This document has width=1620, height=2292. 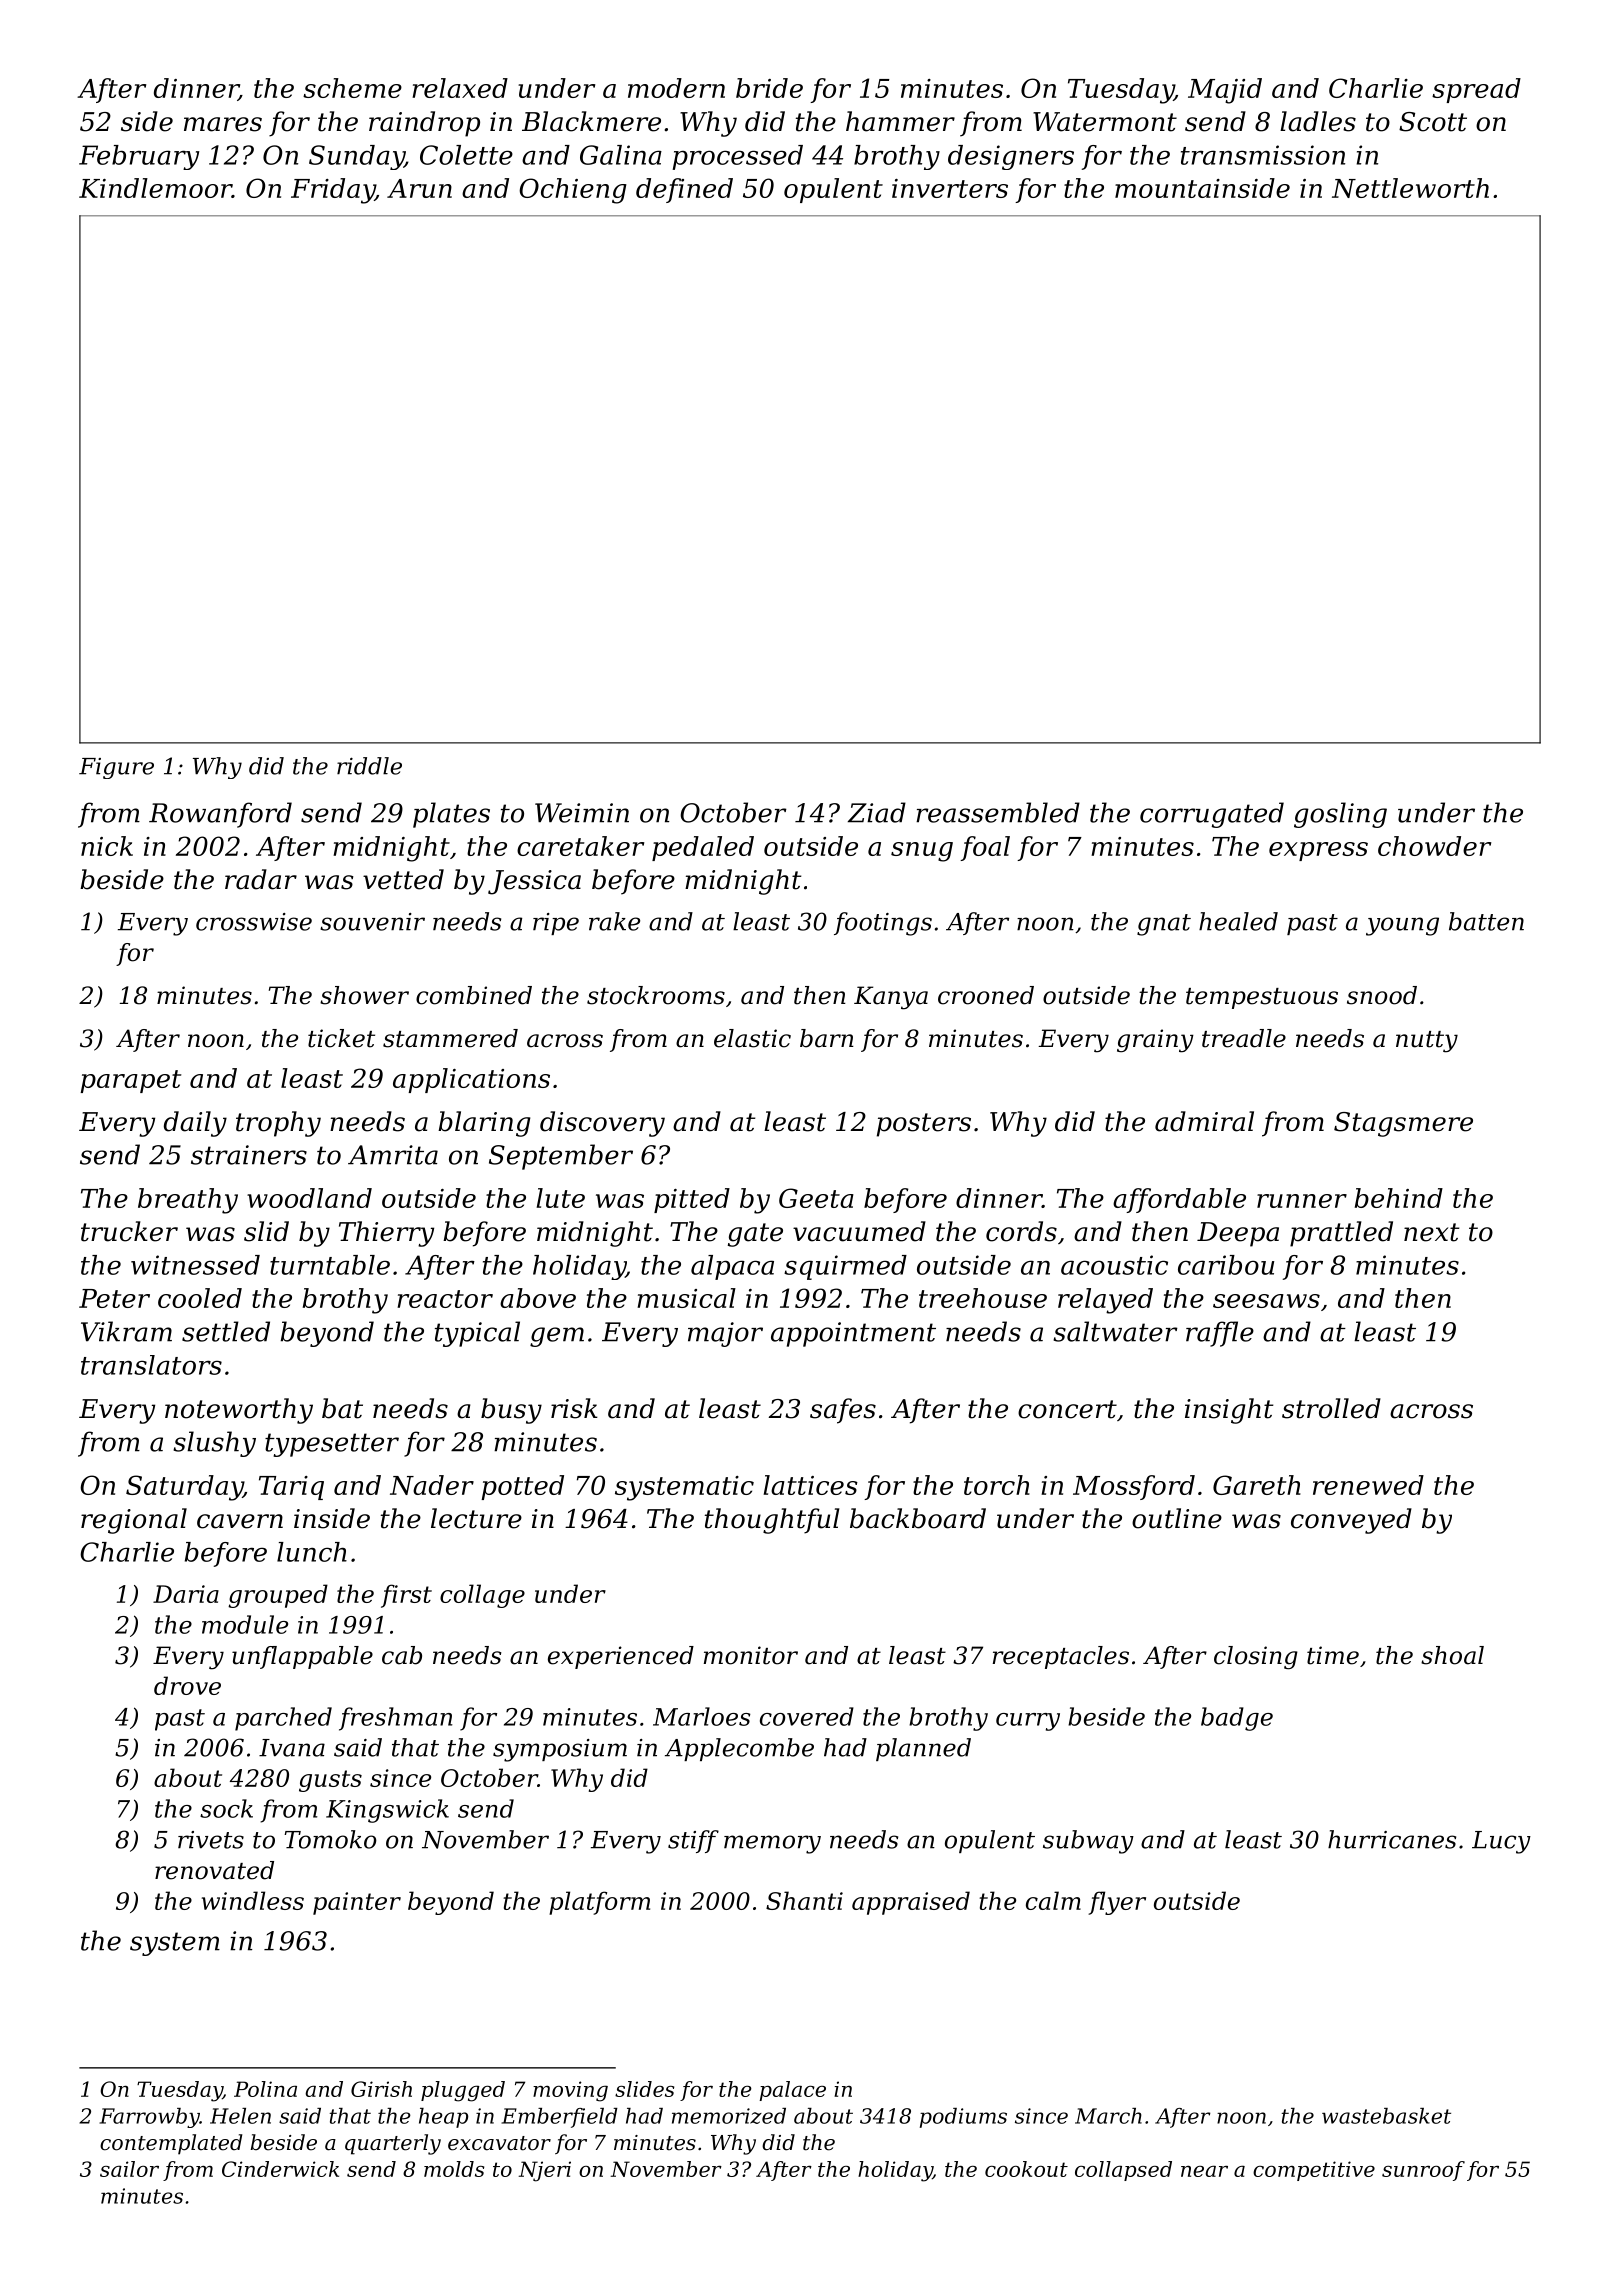 What do you see at coordinates (1410, 188) in the document?
I see `Nettleworth` at bounding box center [1410, 188].
